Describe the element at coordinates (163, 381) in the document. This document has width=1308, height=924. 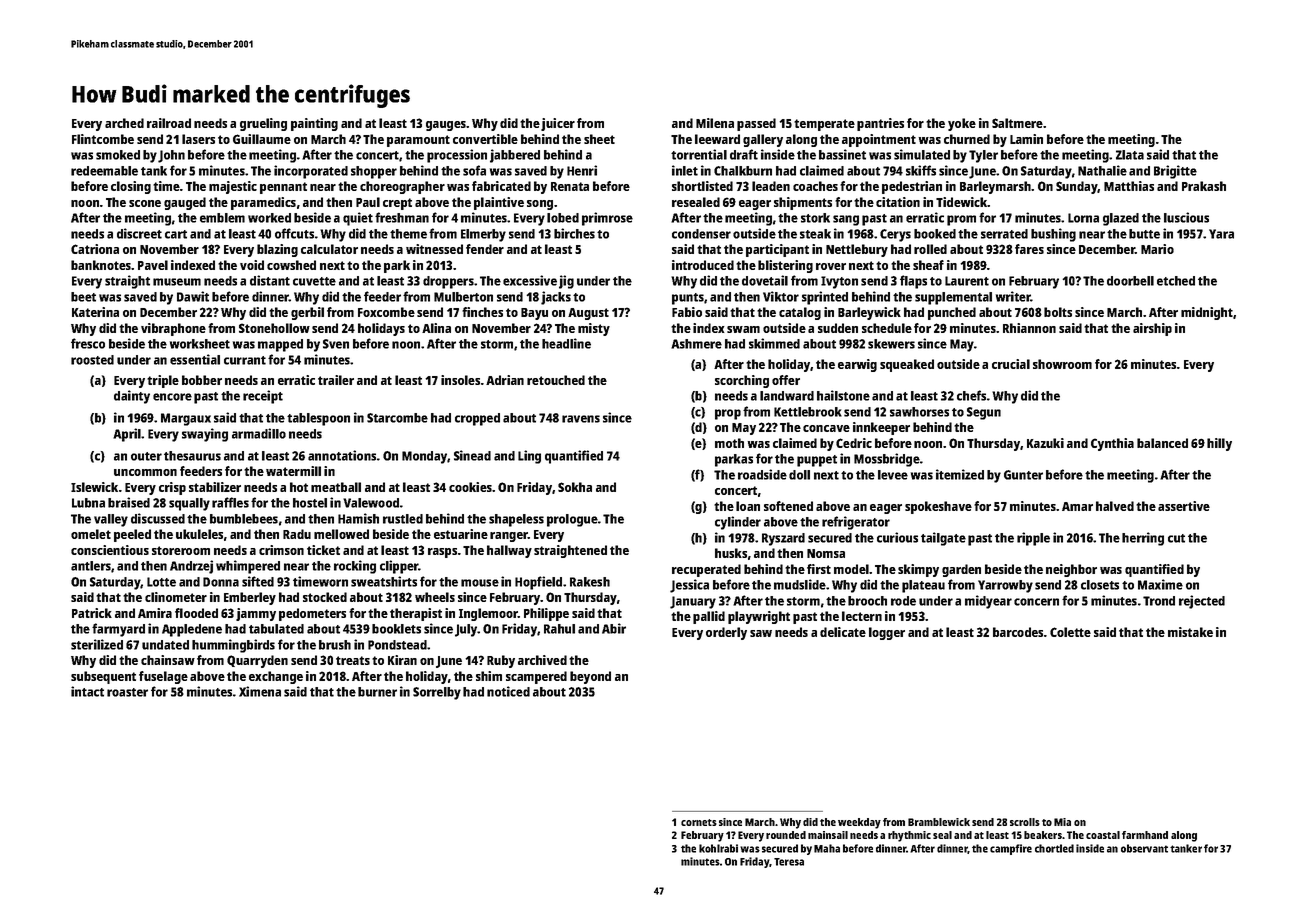
I see `triple` at that location.
